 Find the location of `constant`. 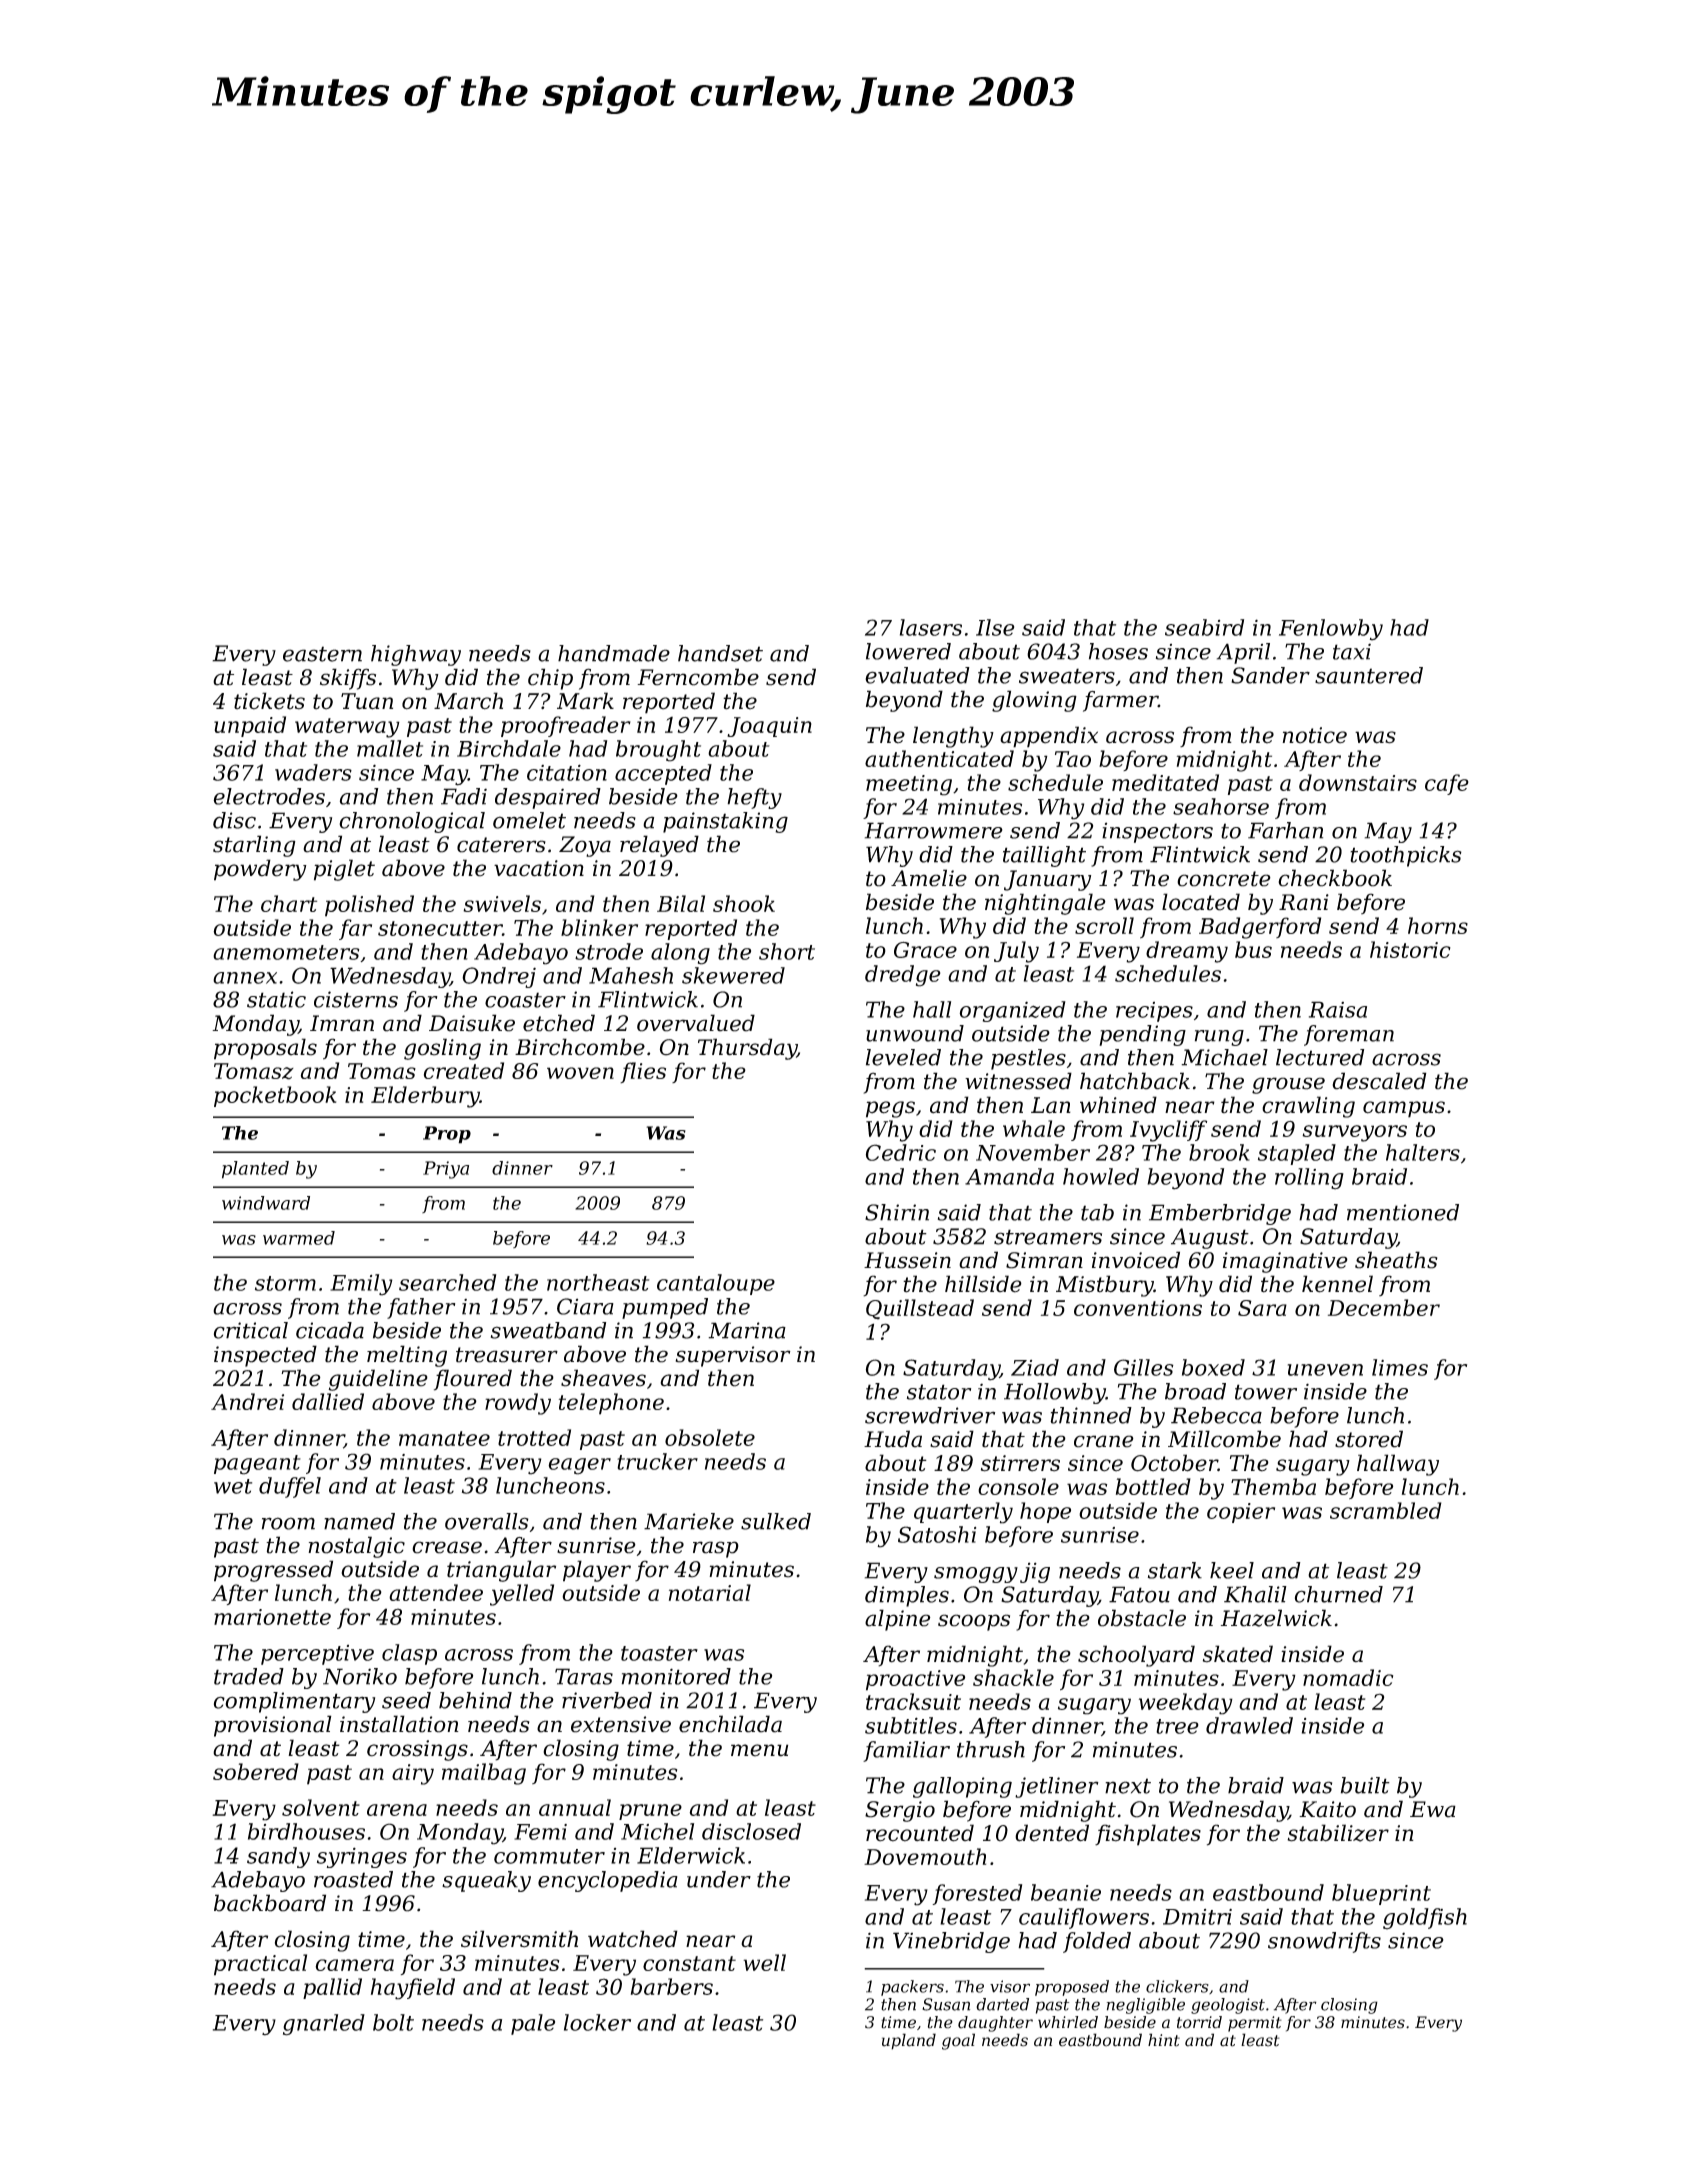

constant is located at coordinates (689, 1963).
